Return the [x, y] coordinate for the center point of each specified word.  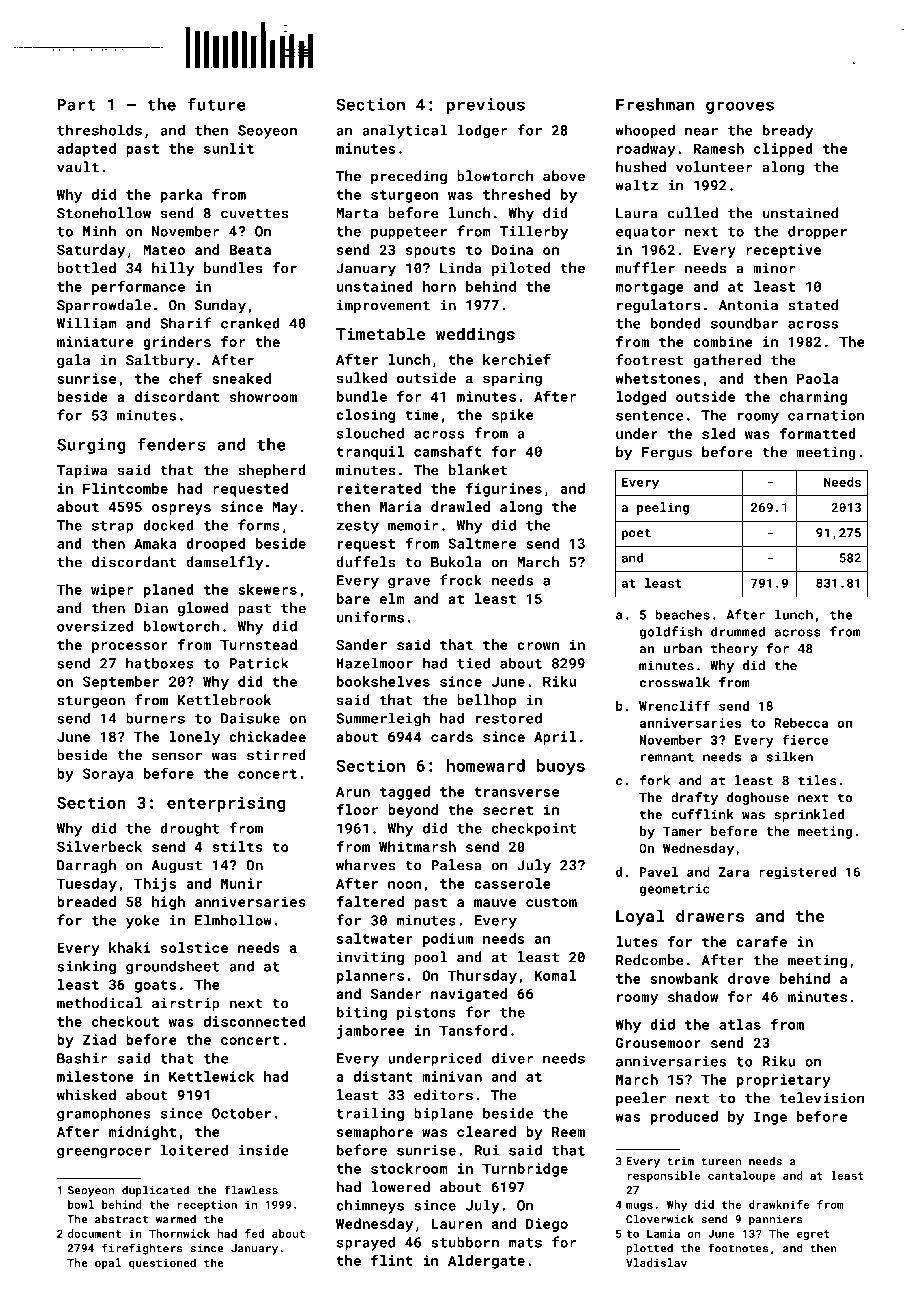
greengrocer [104, 1153]
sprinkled [809, 815]
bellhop [486, 701]
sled [718, 433]
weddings [475, 335]
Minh [99, 231]
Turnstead [258, 644]
